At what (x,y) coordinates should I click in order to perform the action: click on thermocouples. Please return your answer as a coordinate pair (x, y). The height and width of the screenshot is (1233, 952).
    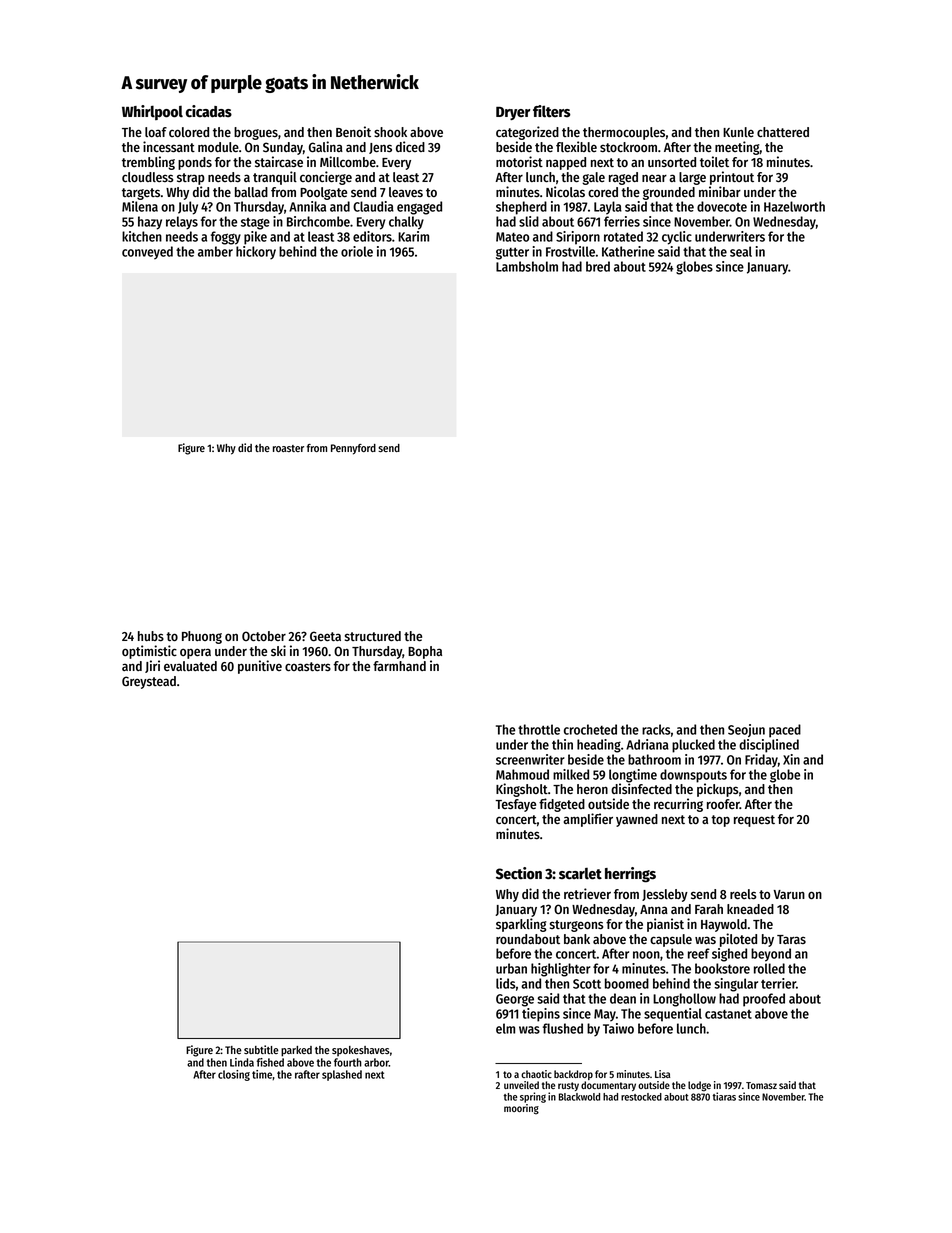
    Looking at the image, I should click on (624, 133).
